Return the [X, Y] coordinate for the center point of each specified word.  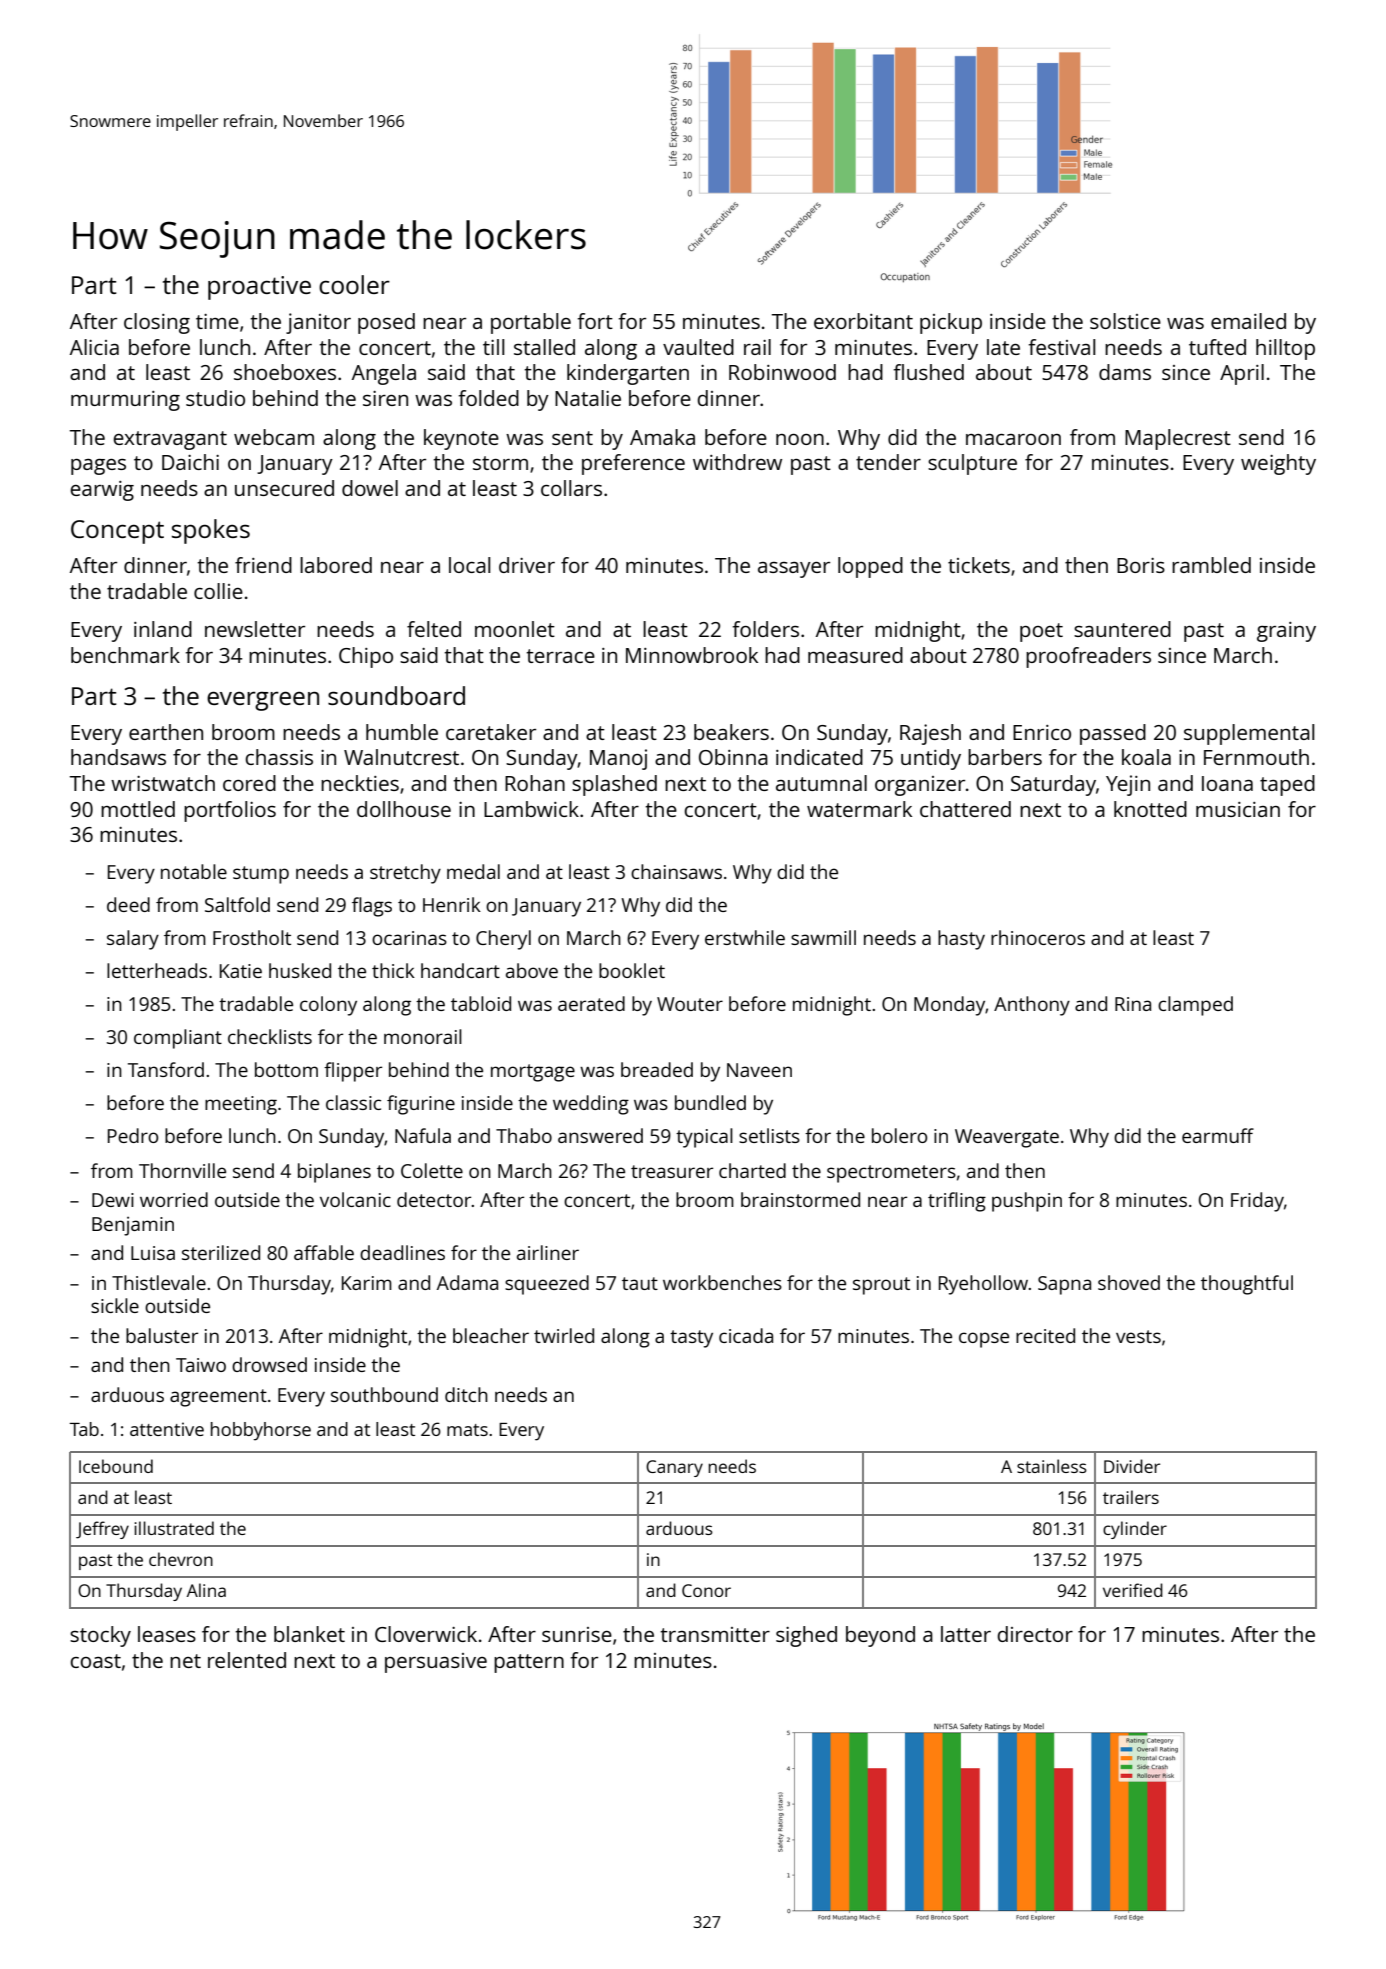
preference [633, 464]
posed [386, 323]
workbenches [722, 1282]
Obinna [733, 757]
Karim [367, 1283]
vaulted [698, 347]
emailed [1248, 321]
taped [1287, 785]
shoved [1129, 1282]
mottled [138, 809]
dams [1125, 372]
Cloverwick [426, 1634]
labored [336, 565]
